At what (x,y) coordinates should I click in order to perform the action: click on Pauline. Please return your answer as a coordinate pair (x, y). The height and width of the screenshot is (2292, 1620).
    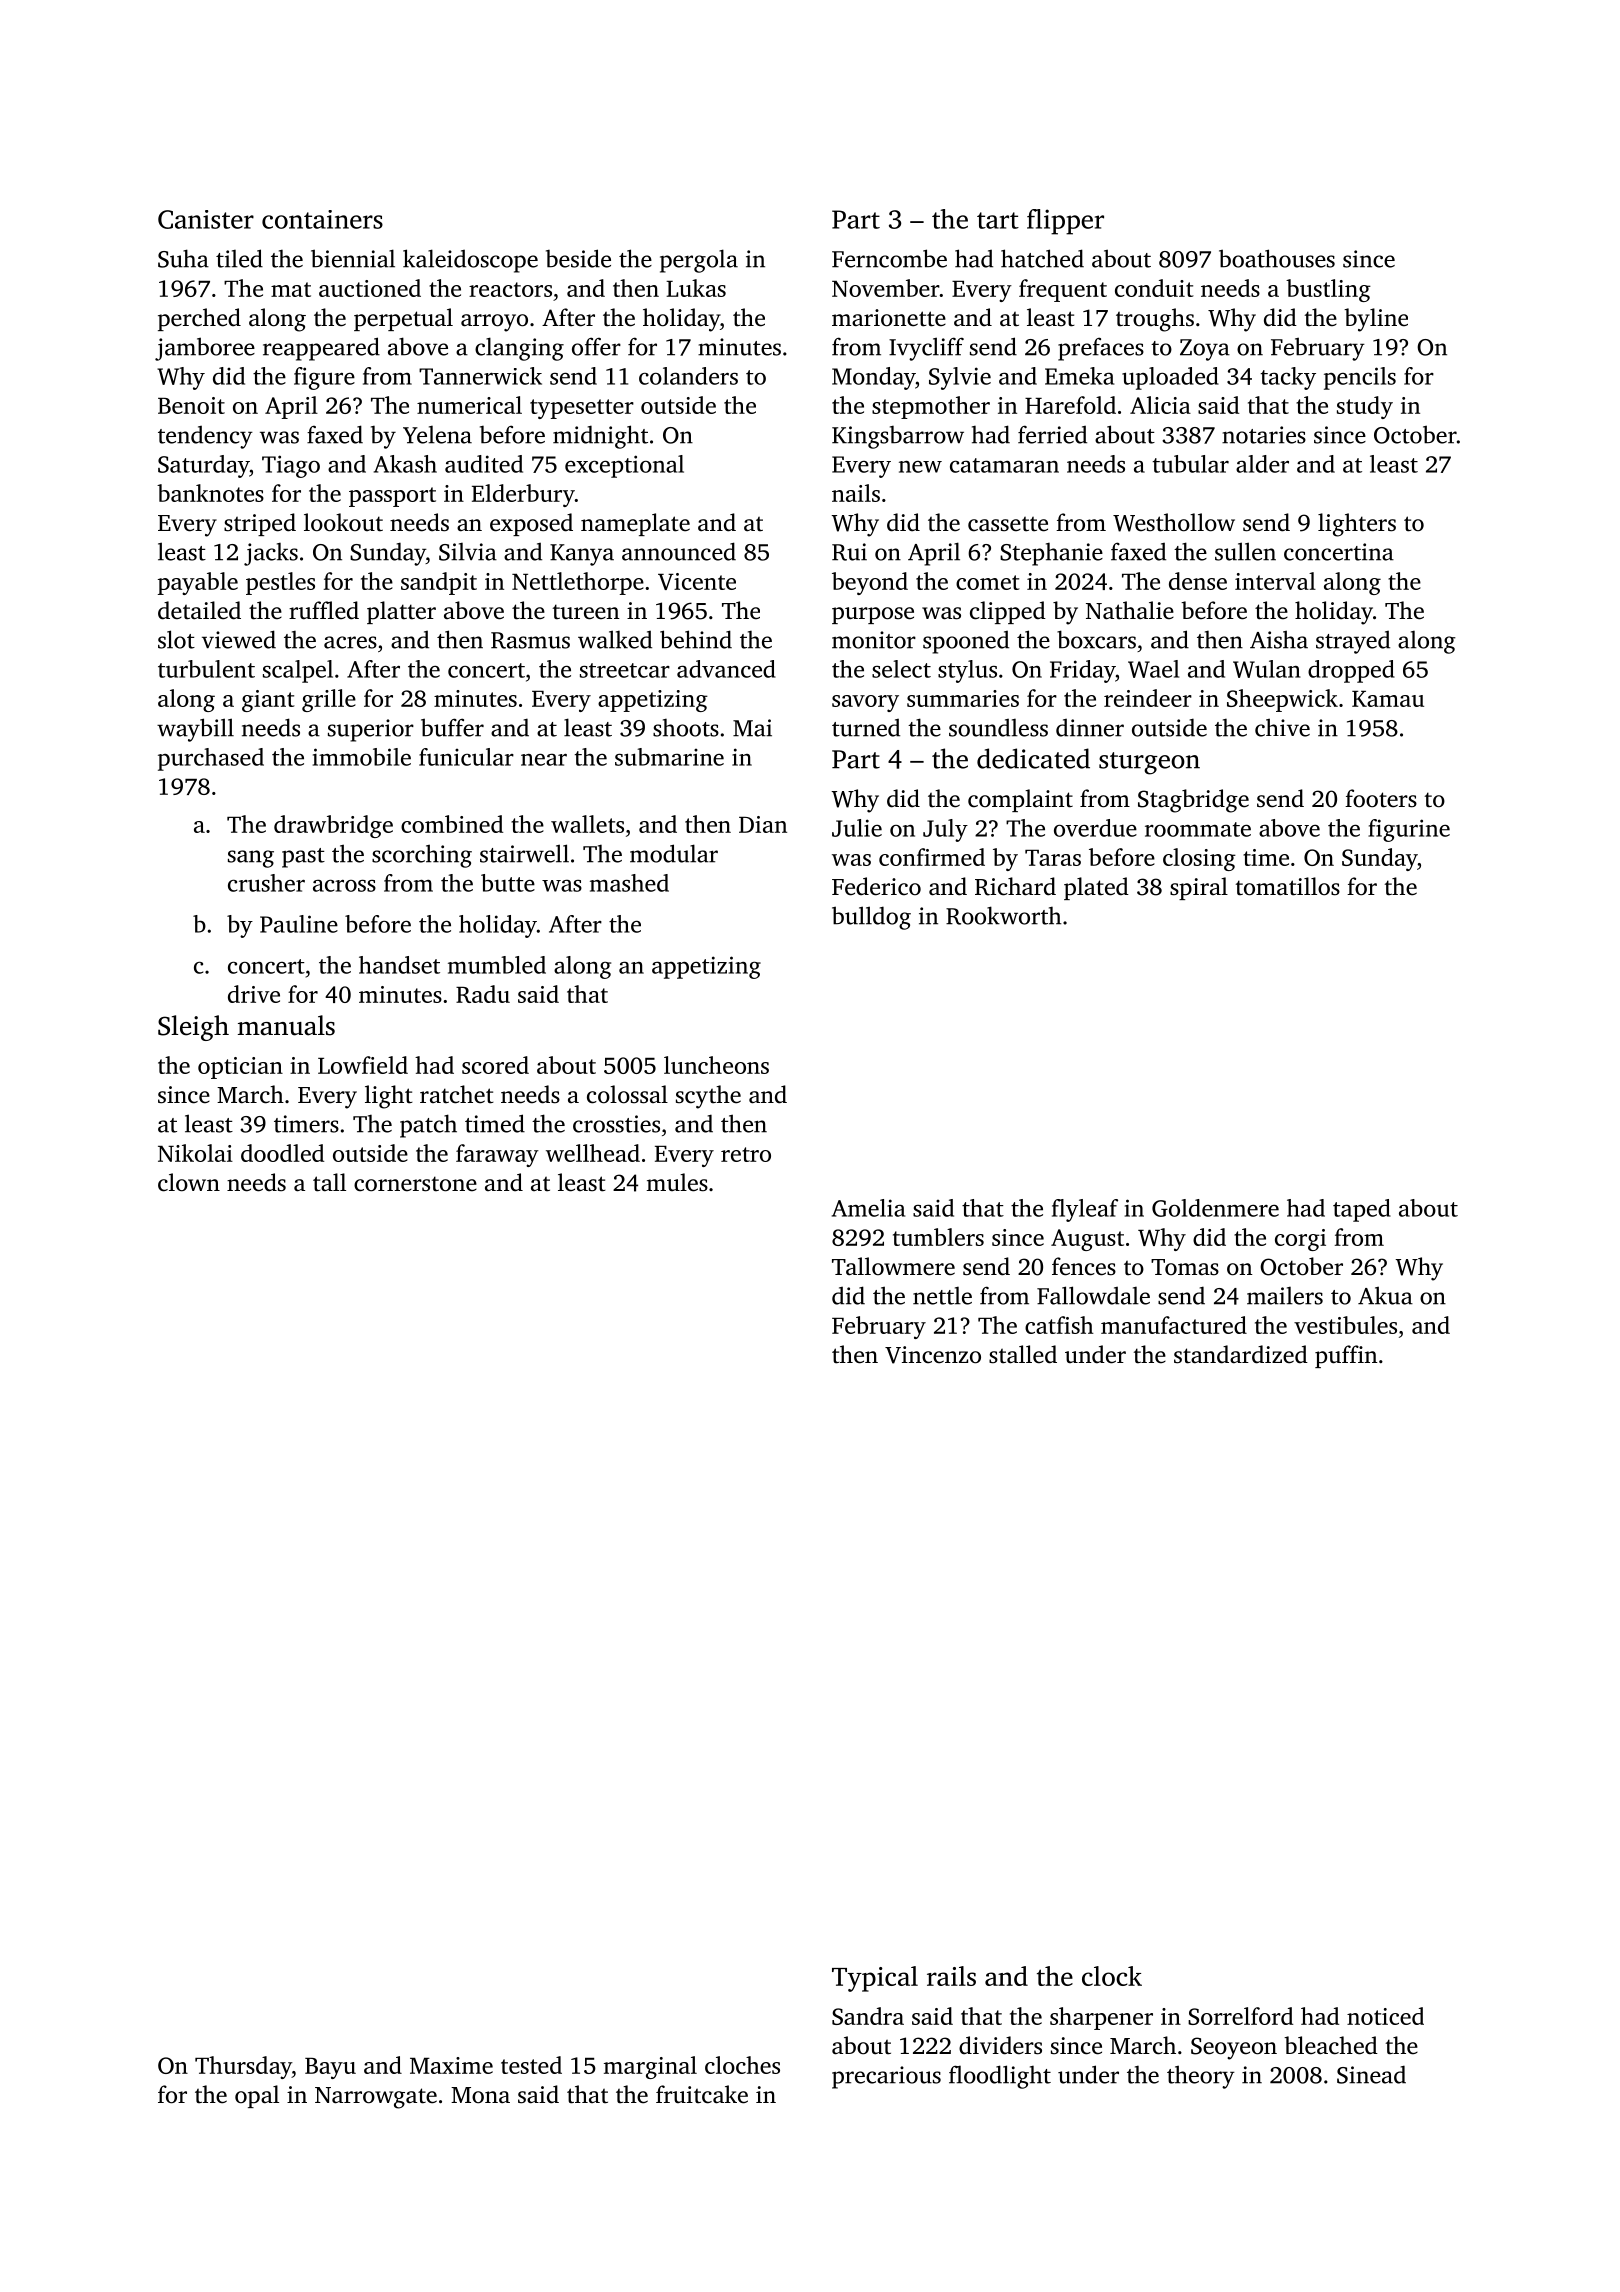
    Looking at the image, I should click on (299, 924).
